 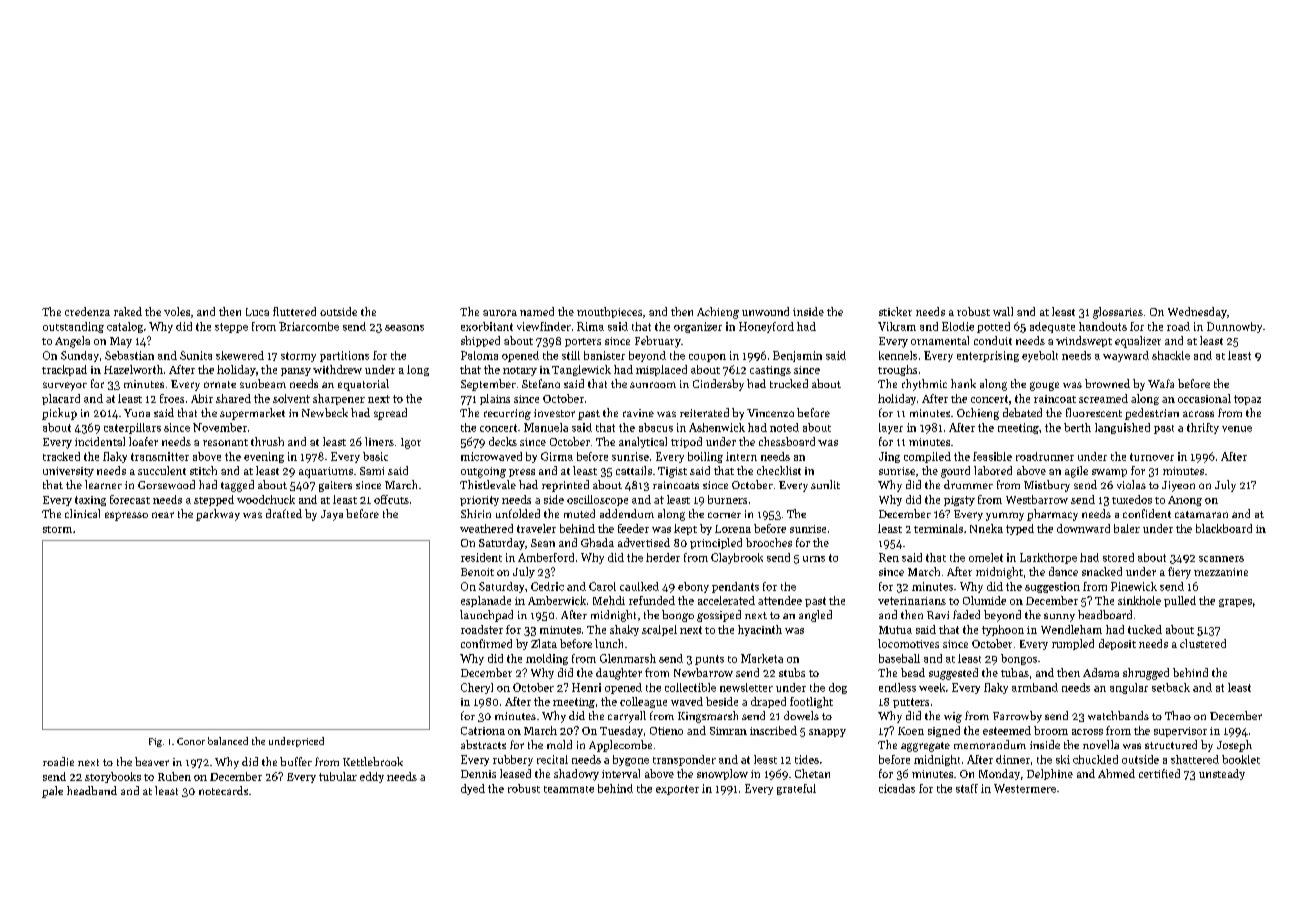 What do you see at coordinates (87, 311) in the screenshot?
I see `credenza` at bounding box center [87, 311].
